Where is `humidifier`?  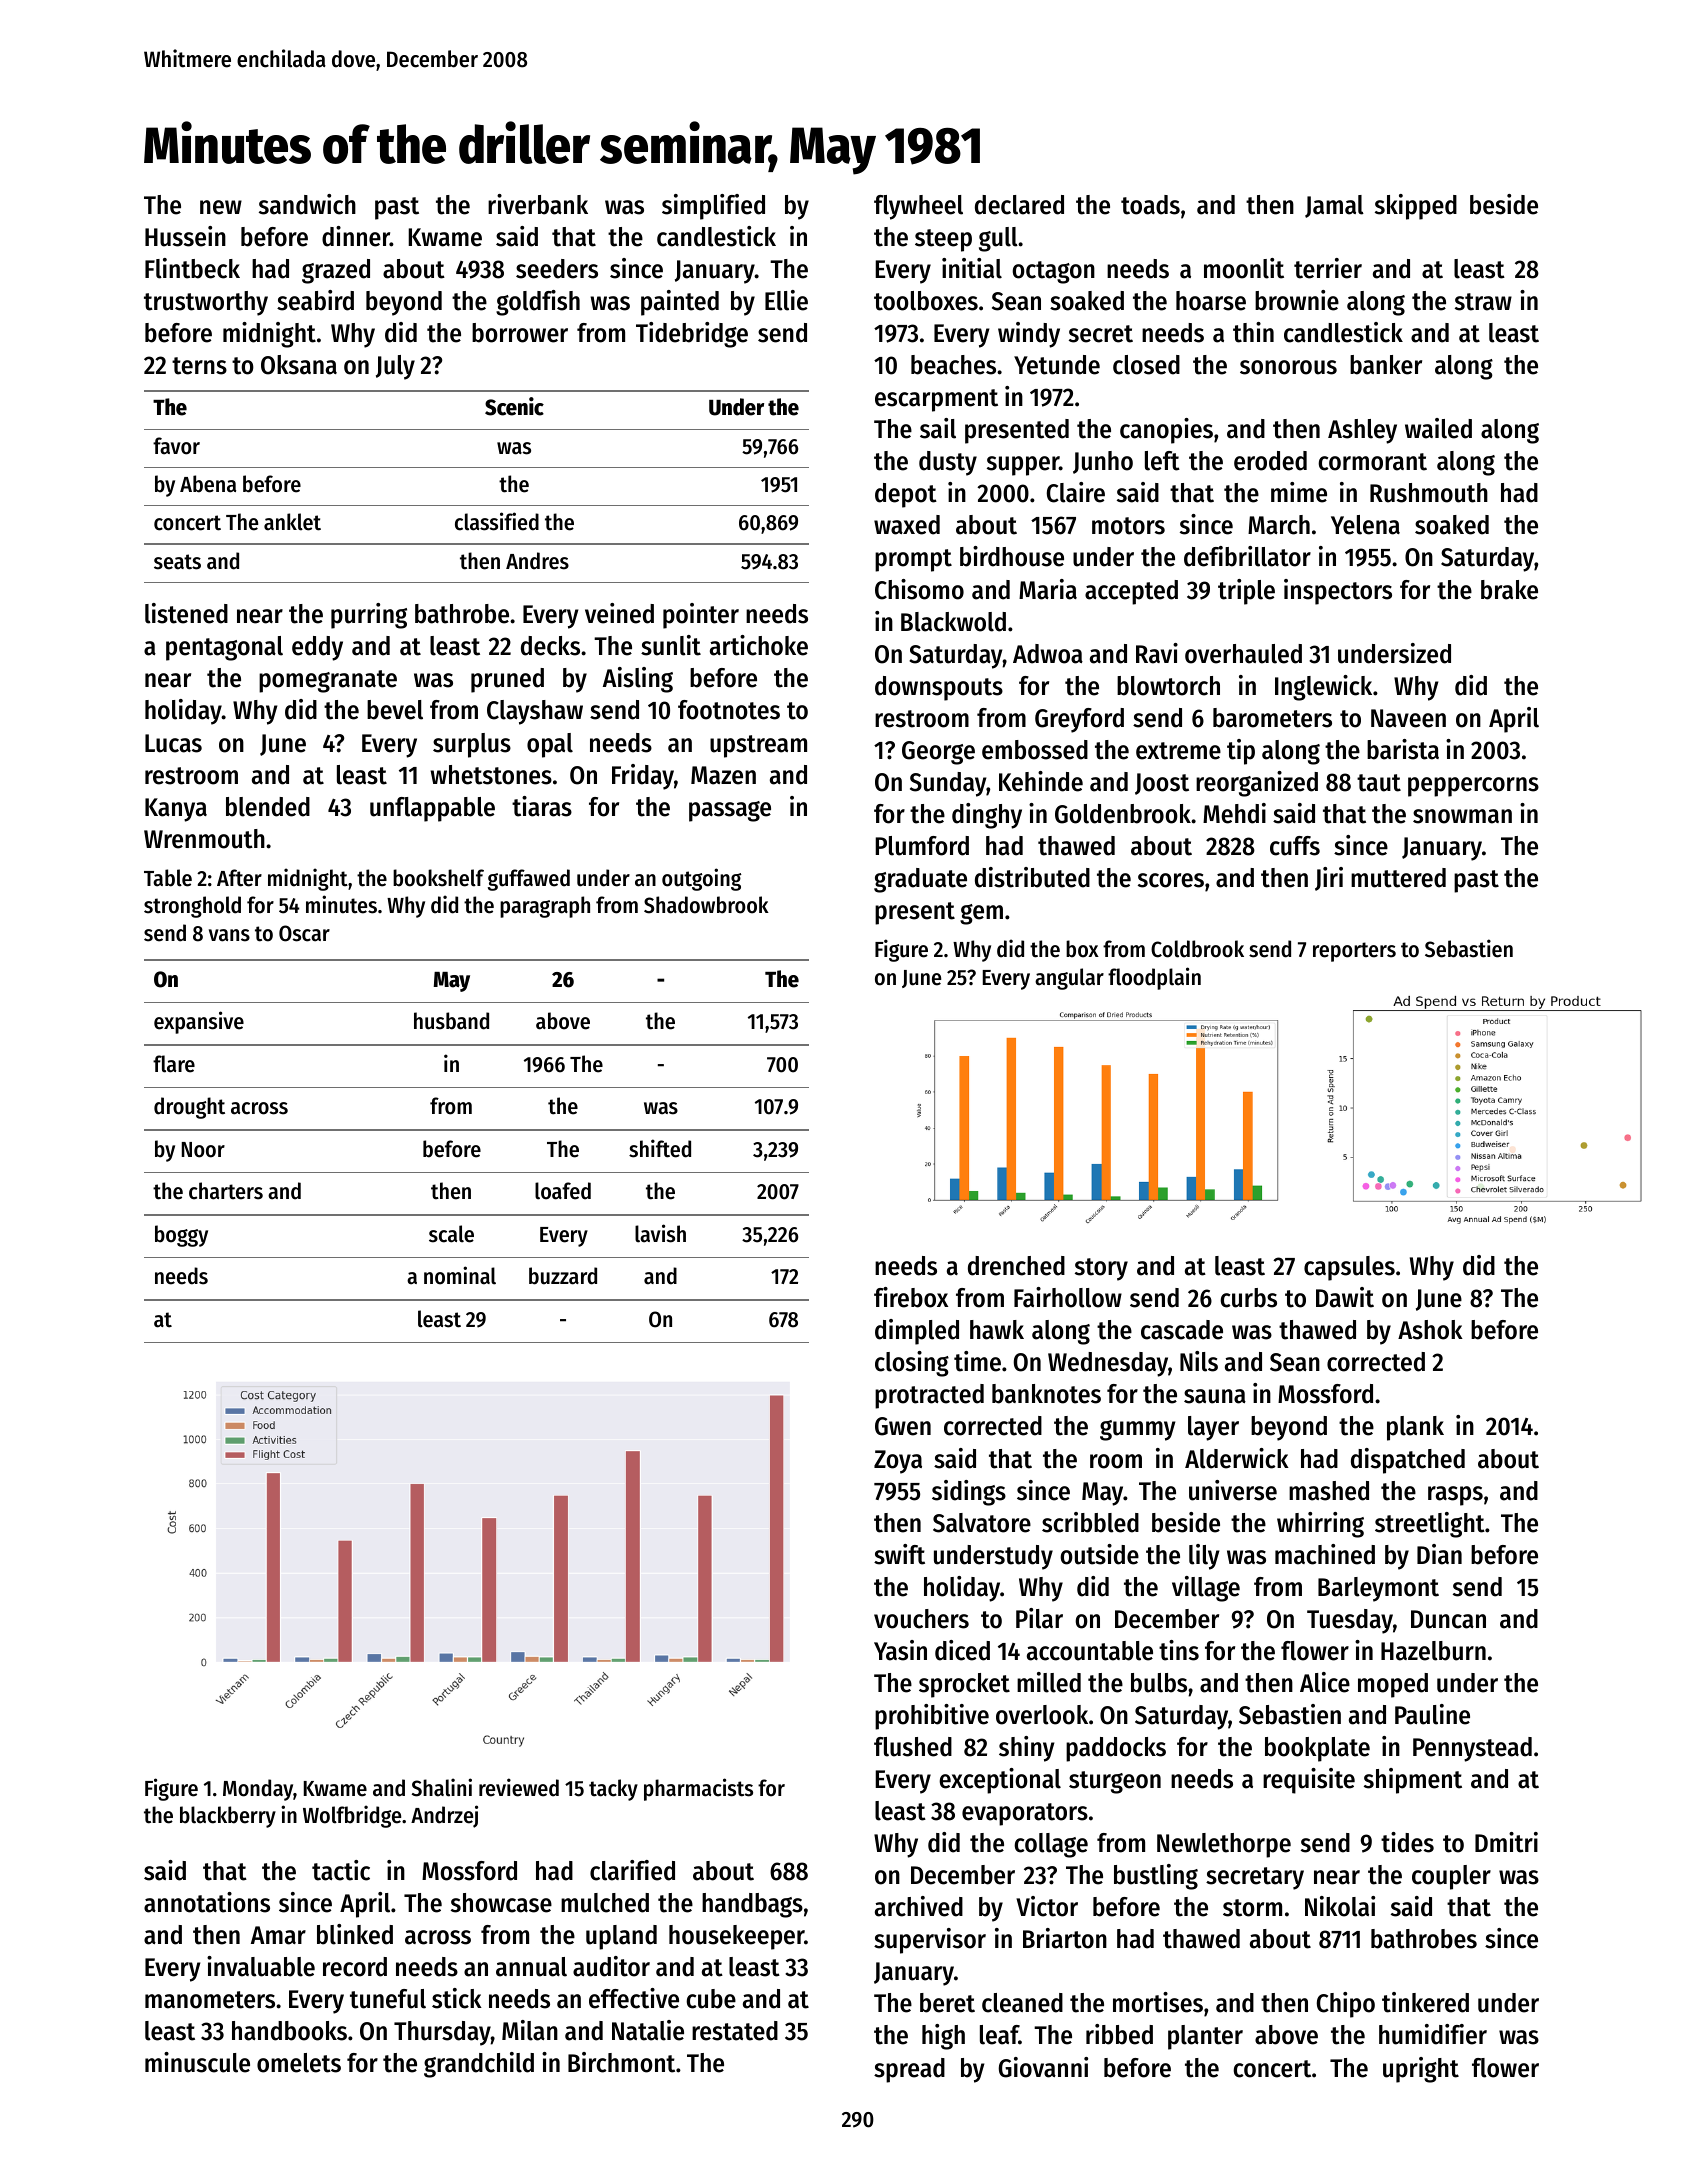
humidifier is located at coordinates (1433, 2034).
